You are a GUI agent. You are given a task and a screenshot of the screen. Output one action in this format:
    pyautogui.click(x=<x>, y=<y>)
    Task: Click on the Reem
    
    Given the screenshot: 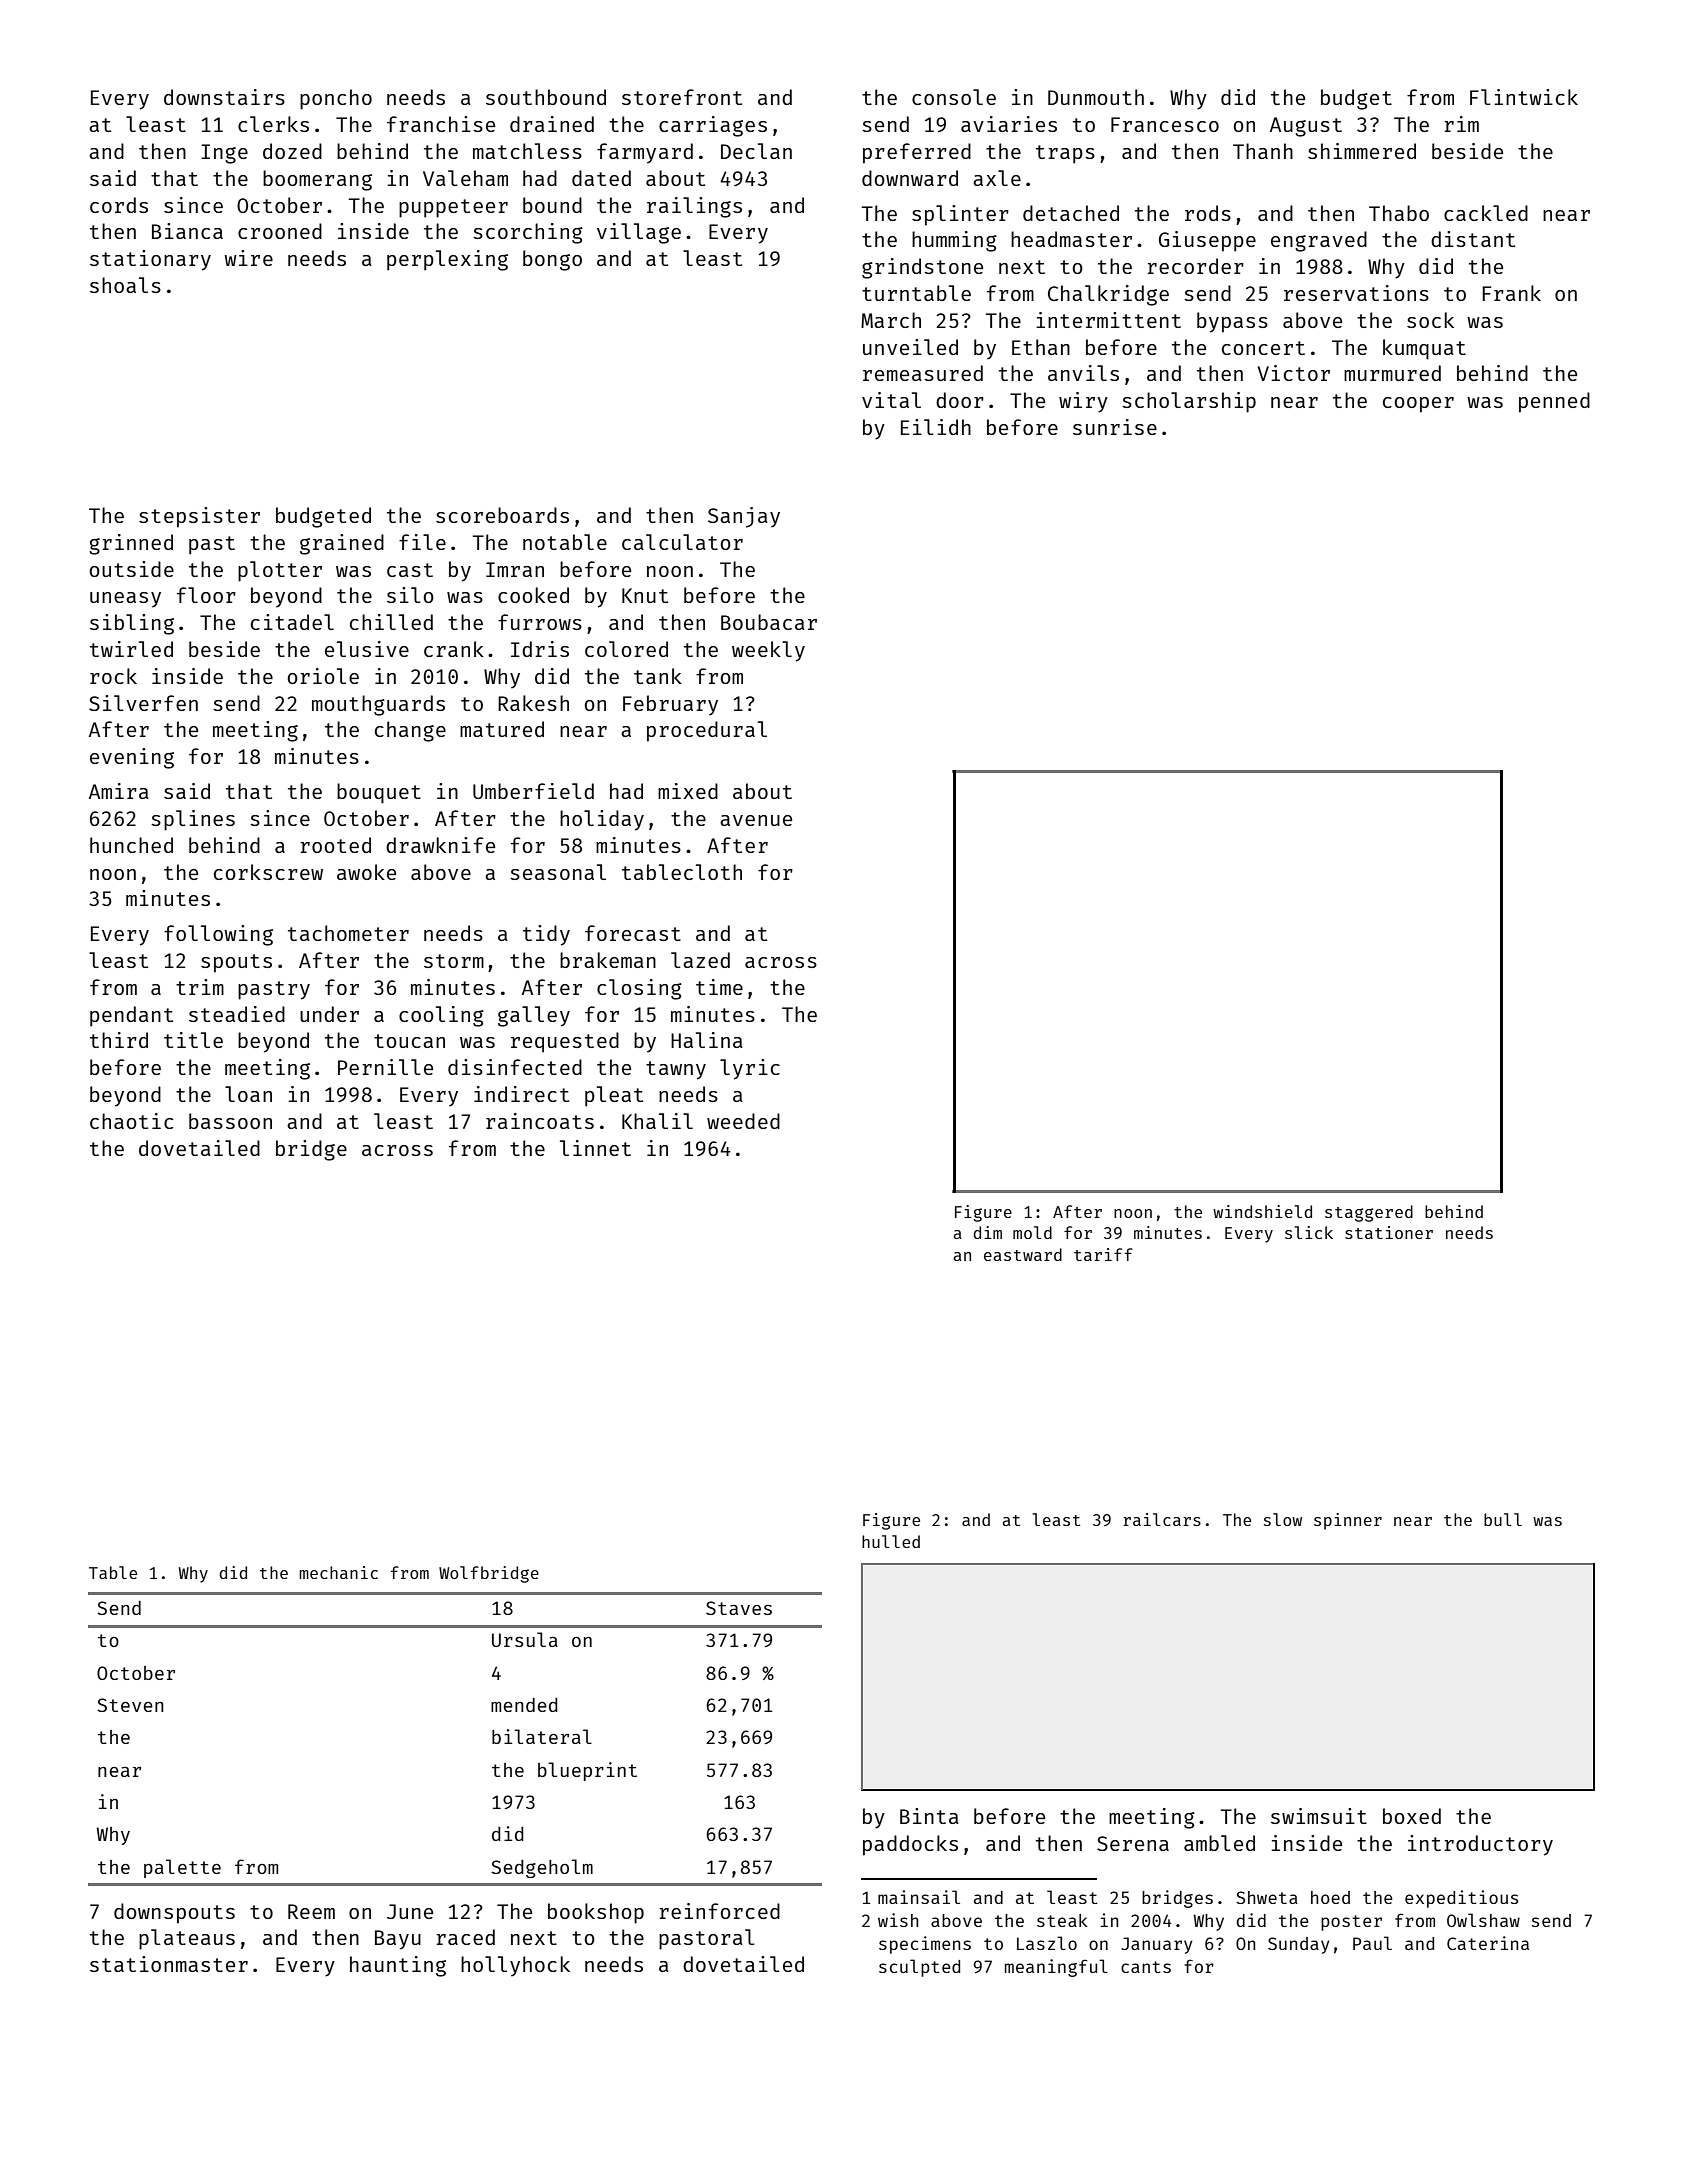 What is the action you would take?
    pyautogui.click(x=311, y=1911)
